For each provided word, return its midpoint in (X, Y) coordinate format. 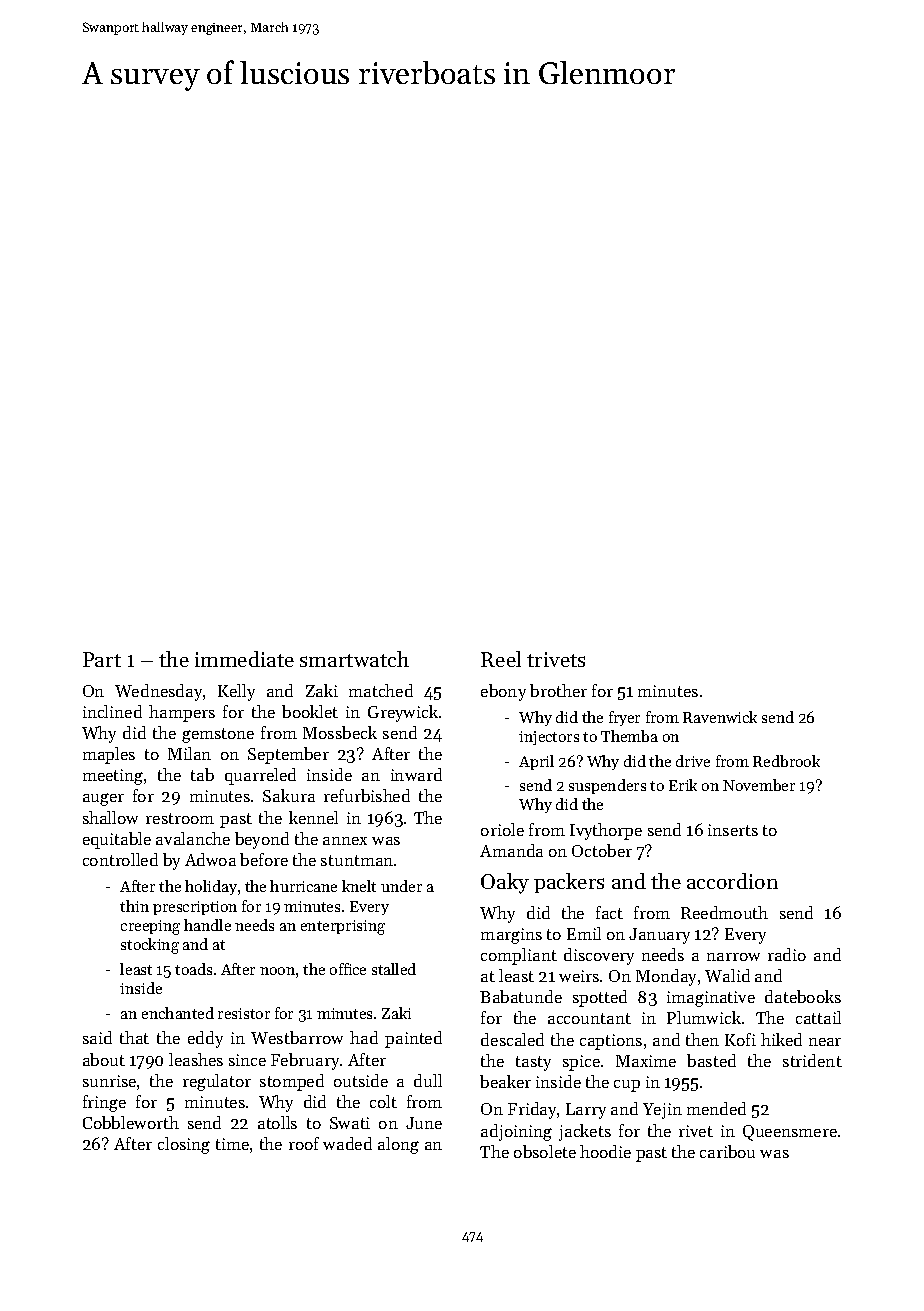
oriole (502, 829)
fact (609, 912)
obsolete (545, 1151)
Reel (501, 659)
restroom (180, 818)
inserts (733, 830)
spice (581, 1063)
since (247, 1060)
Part (102, 659)
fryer (624, 718)
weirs (579, 976)
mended (716, 1108)
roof (304, 1143)
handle (207, 925)
